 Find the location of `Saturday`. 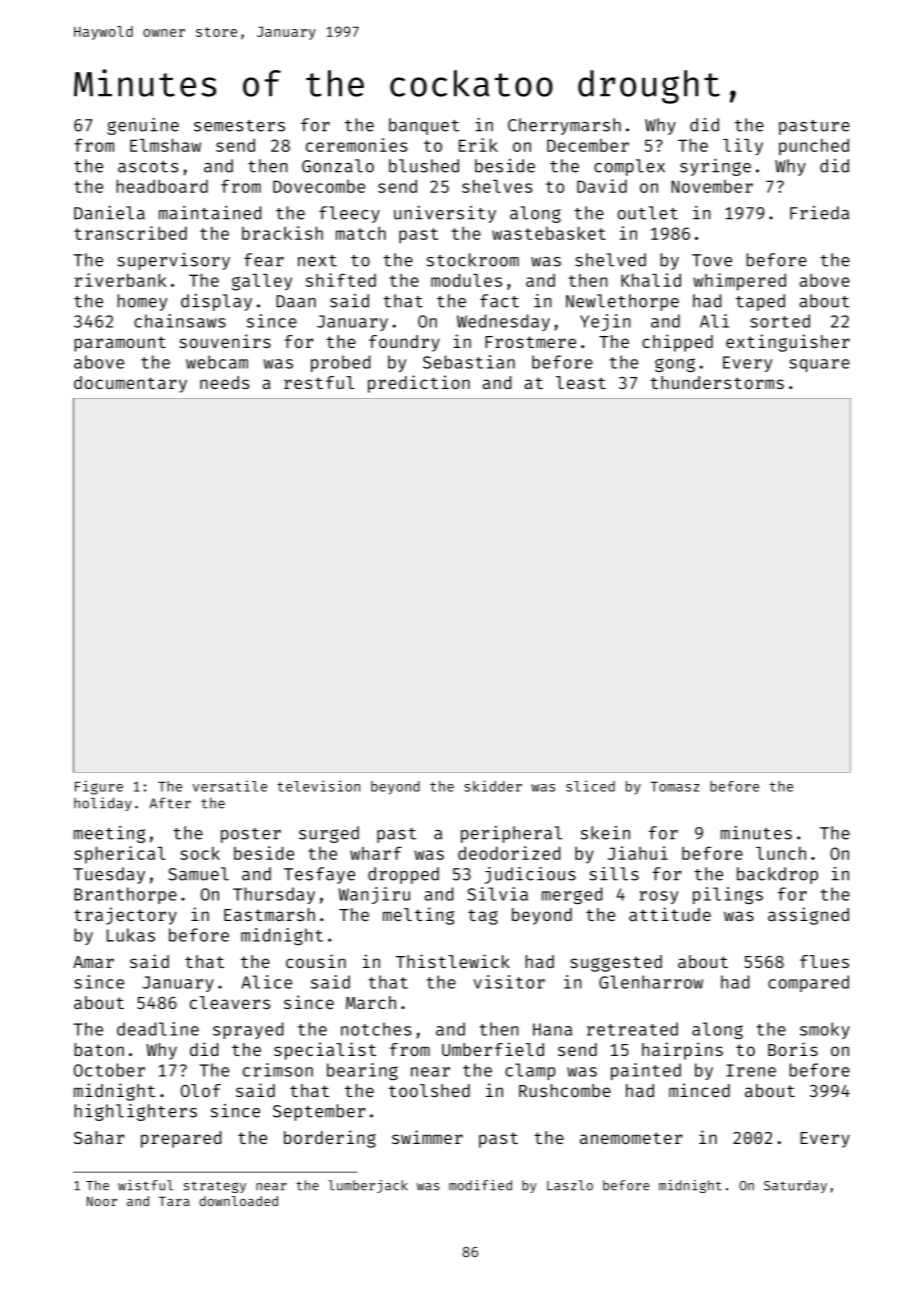

Saturday is located at coordinates (795, 1186).
